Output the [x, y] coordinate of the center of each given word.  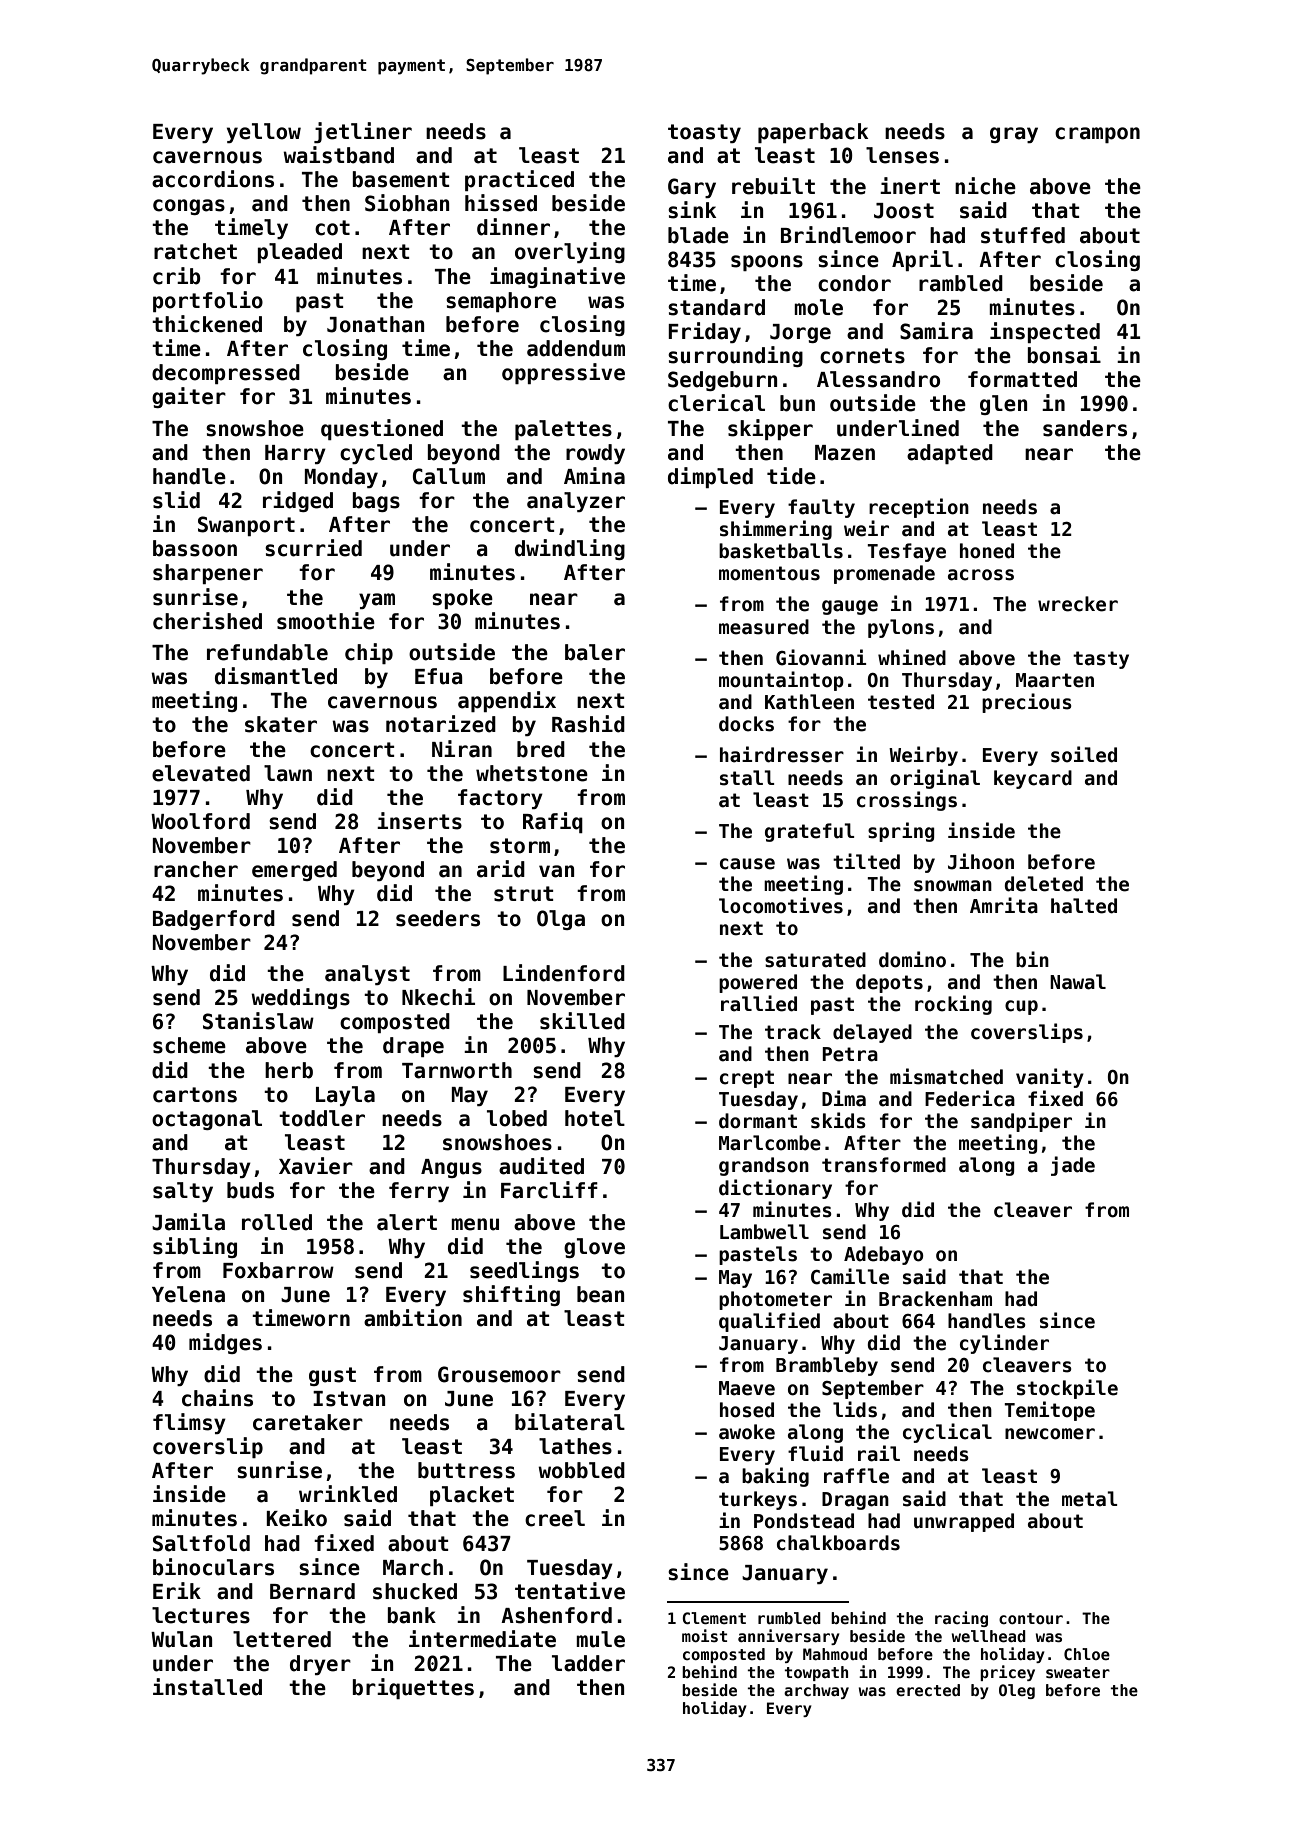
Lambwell [764, 1232]
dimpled [710, 477]
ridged [298, 501]
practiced [519, 180]
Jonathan [375, 324]
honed [987, 551]
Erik [177, 1590]
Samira [936, 331]
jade [1073, 1166]
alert [407, 1222]
